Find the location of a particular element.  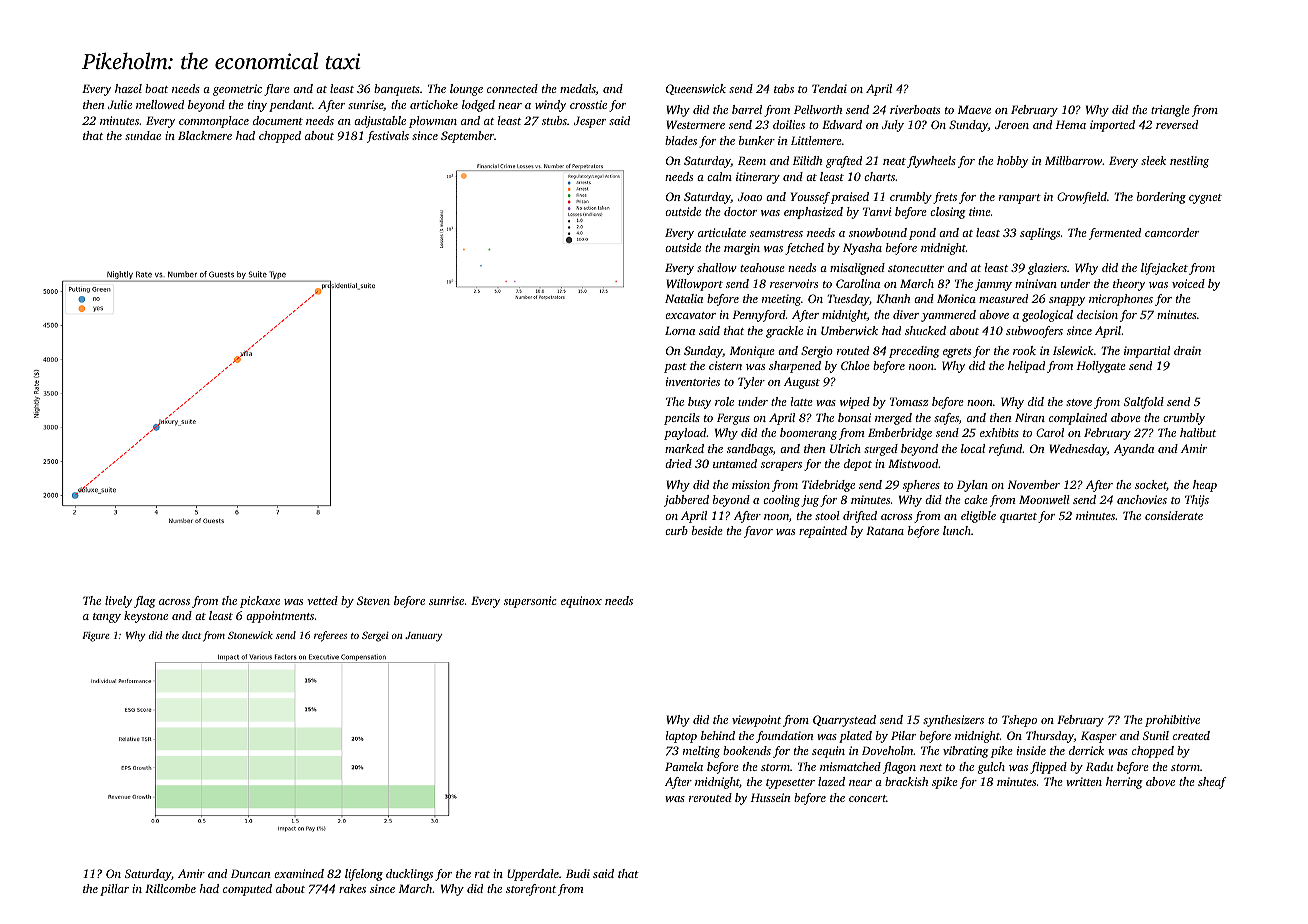

written is located at coordinates (1084, 781).
